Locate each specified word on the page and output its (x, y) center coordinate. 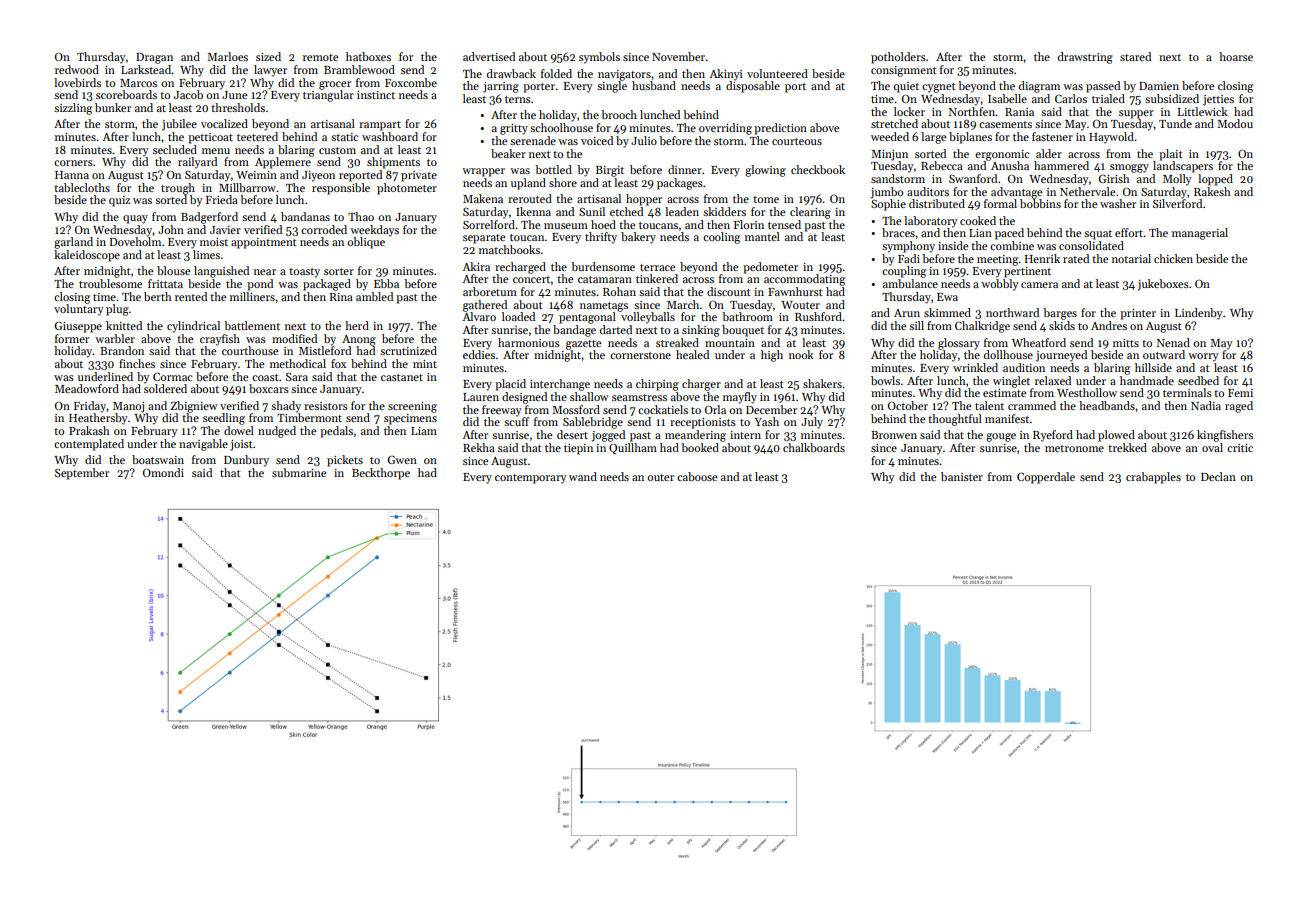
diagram (1039, 87)
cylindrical (193, 327)
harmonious (529, 342)
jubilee (179, 125)
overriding (725, 129)
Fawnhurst (795, 291)
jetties (1218, 100)
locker (909, 111)
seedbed (1198, 380)
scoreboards (126, 94)
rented (191, 296)
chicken (1173, 258)
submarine (299, 472)
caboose (697, 476)
